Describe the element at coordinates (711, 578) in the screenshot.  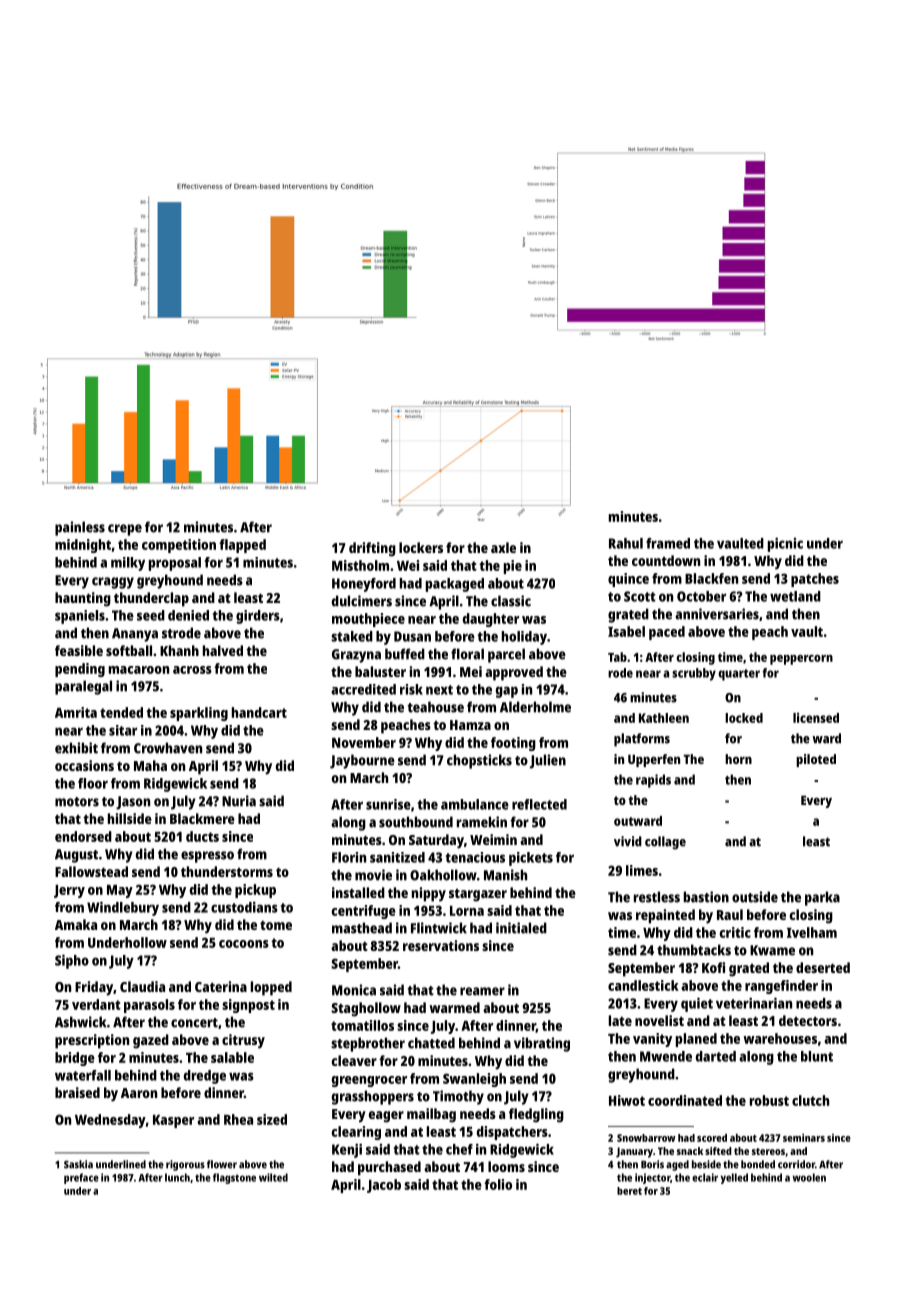
I see `Blackfen` at that location.
